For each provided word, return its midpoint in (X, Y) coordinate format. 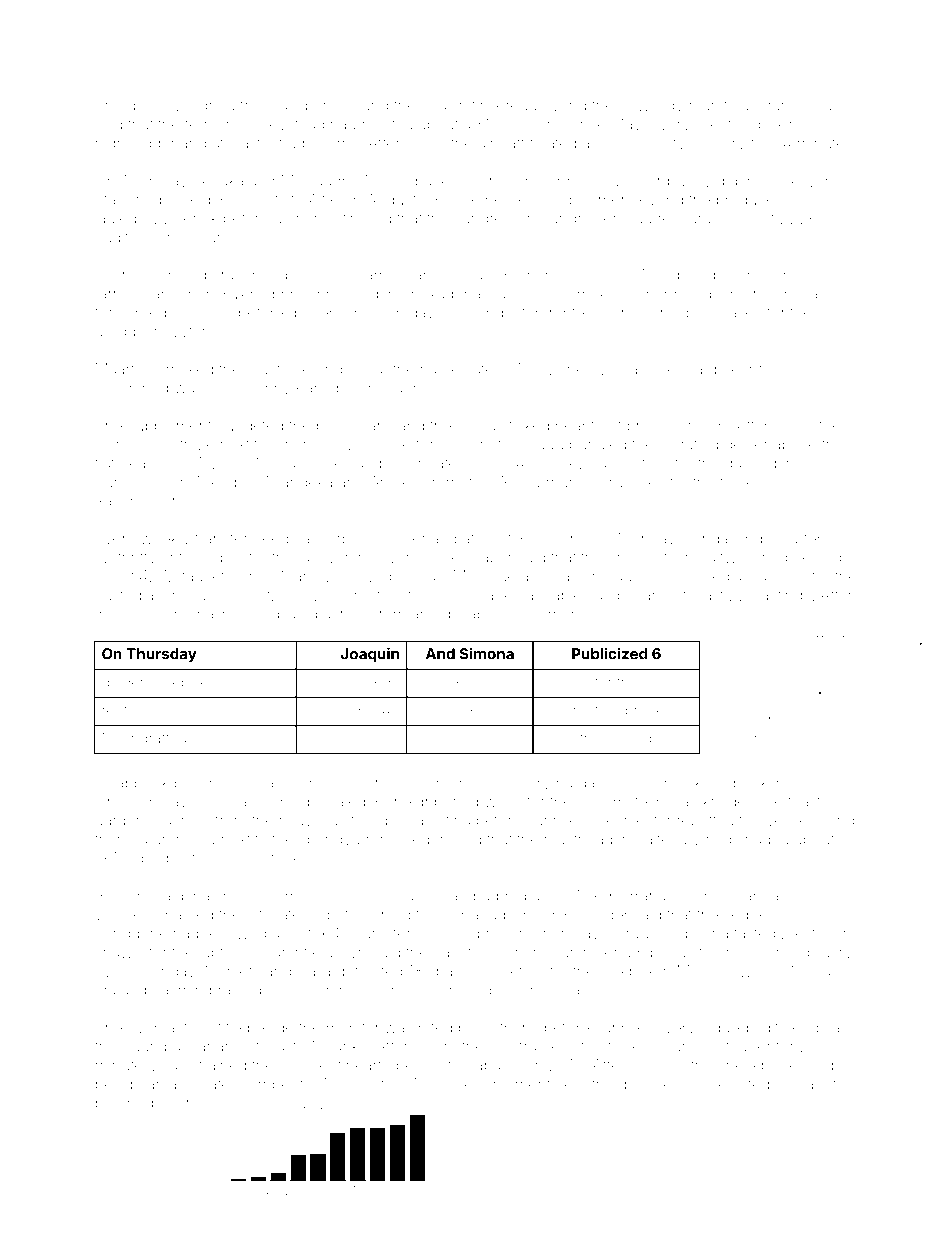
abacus (501, 1065)
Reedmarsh (396, 896)
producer (748, 201)
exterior (821, 933)
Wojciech (127, 916)
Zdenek (191, 218)
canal (508, 294)
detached (740, 275)
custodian (128, 595)
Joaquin (370, 655)
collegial (716, 577)
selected (740, 1084)
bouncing (173, 276)
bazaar (188, 1046)
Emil (458, 312)
